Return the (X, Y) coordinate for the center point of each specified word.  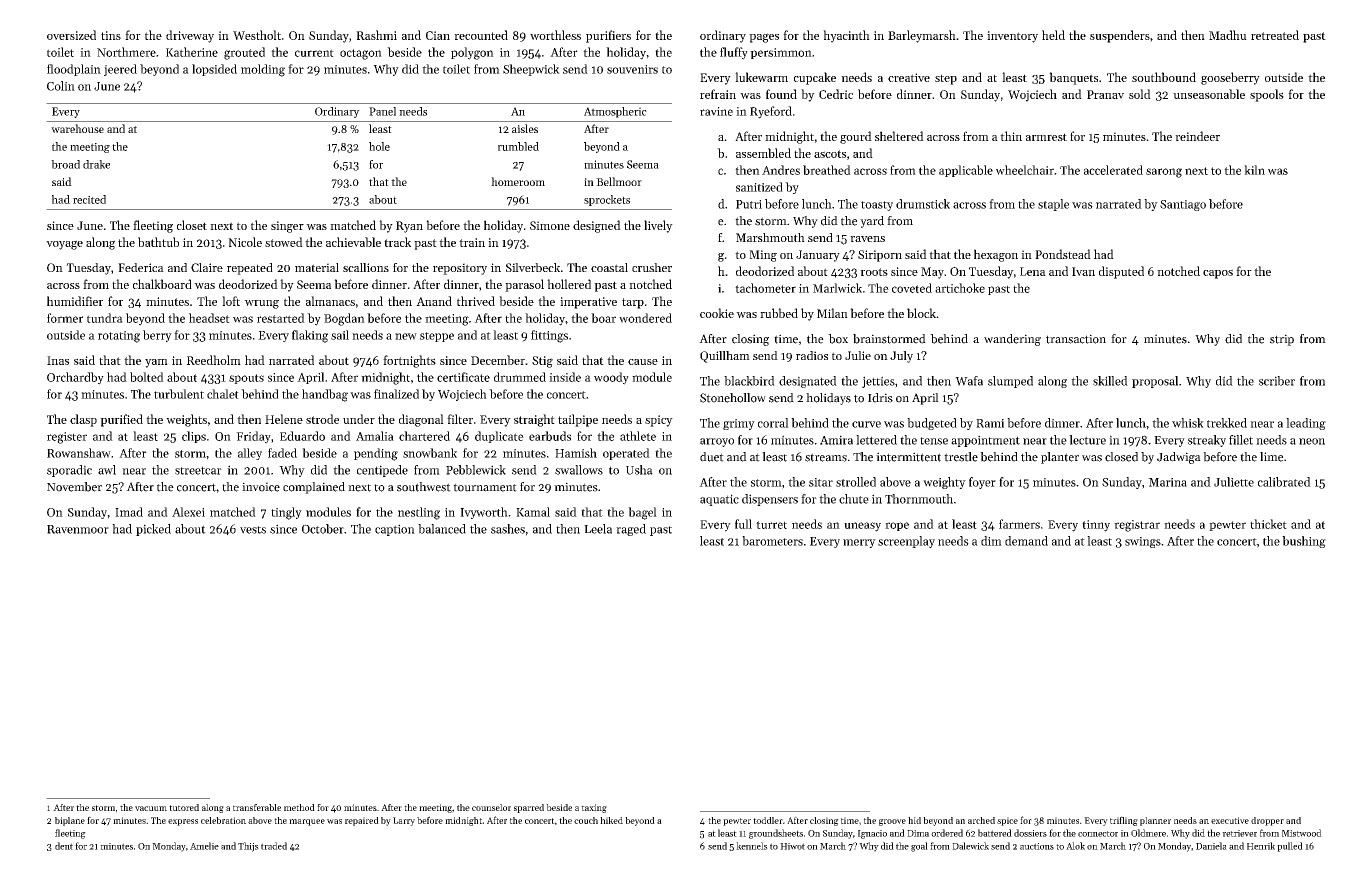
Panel (382, 111)
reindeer (1197, 136)
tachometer (765, 288)
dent (64, 846)
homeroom (518, 181)
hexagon (996, 255)
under (359, 419)
